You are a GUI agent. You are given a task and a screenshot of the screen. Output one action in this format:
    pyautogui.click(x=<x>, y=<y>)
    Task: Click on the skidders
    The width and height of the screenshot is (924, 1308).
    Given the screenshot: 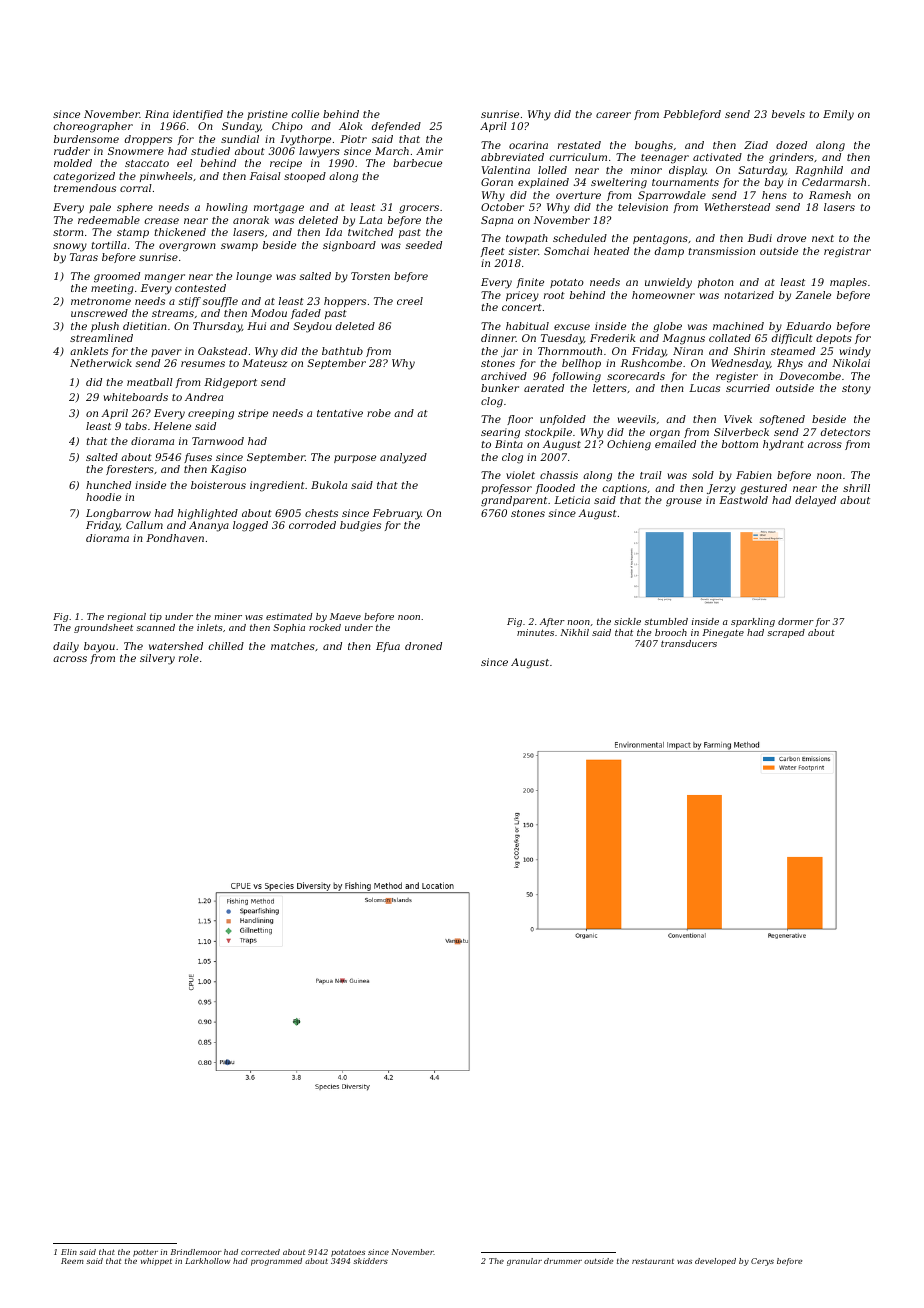 What is the action you would take?
    pyautogui.click(x=370, y=1261)
